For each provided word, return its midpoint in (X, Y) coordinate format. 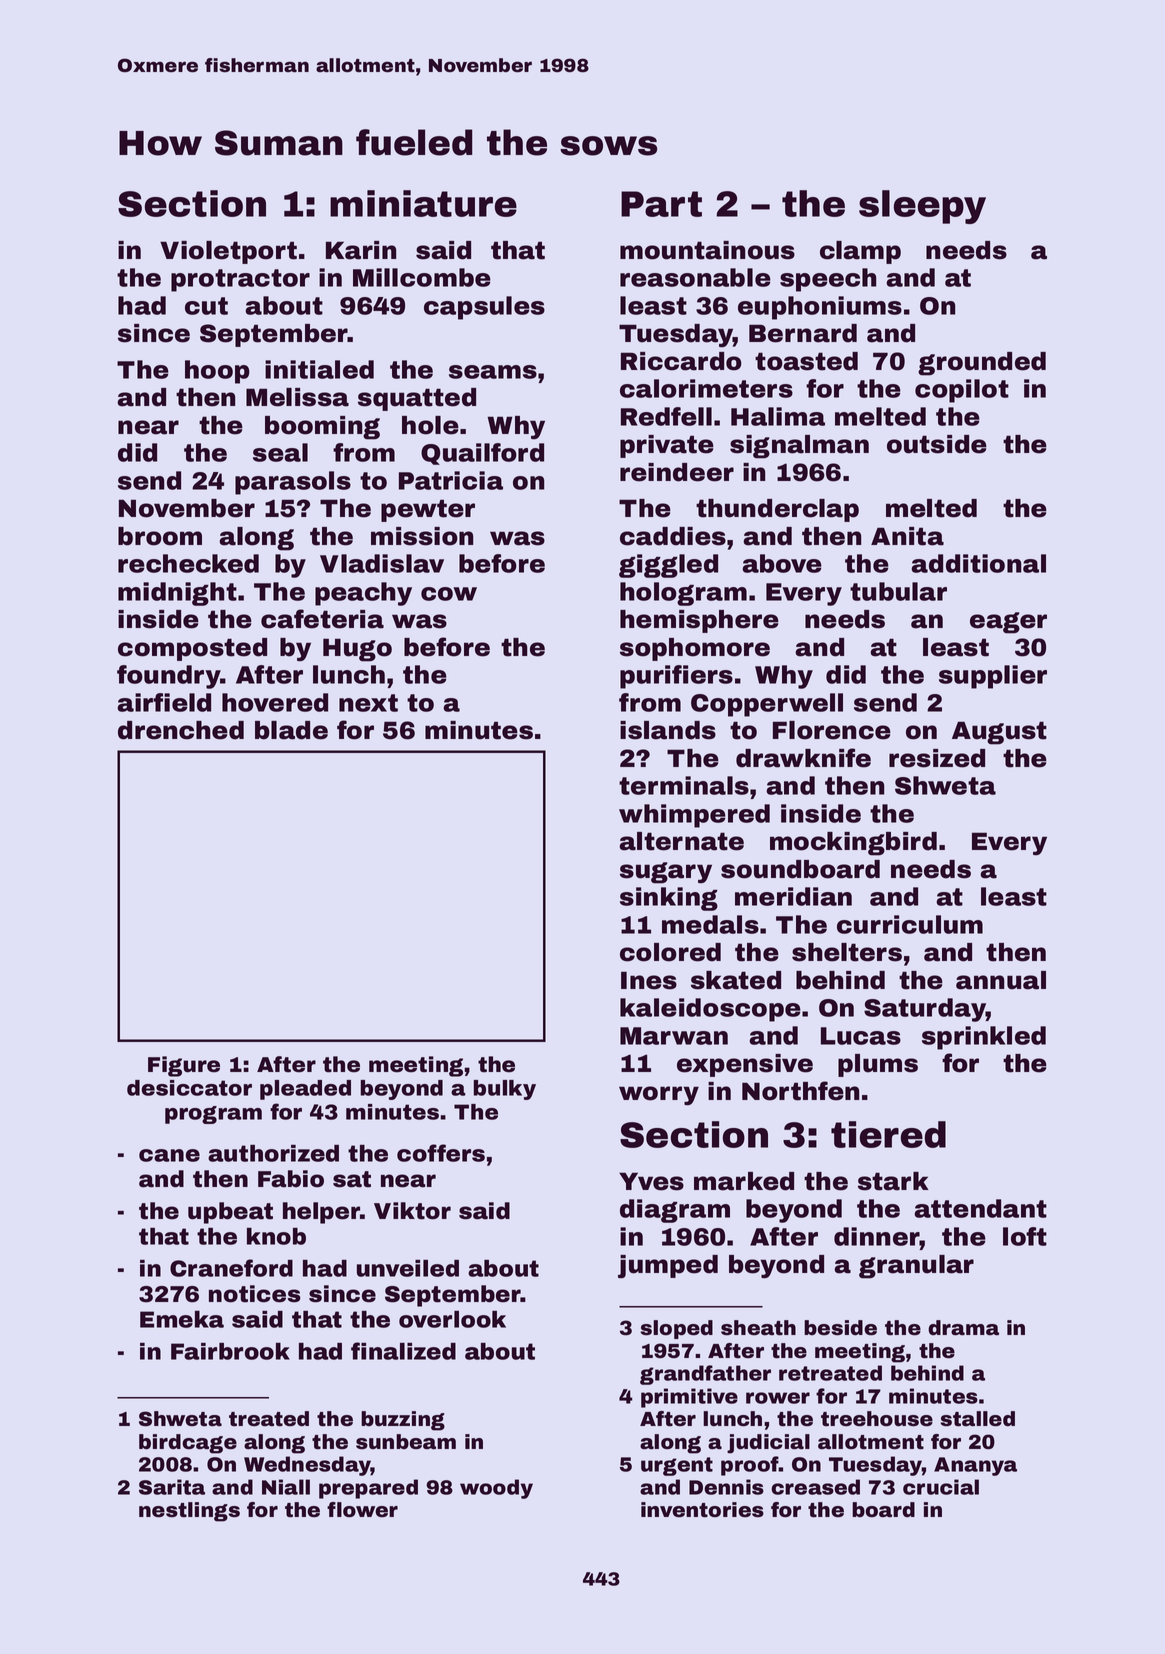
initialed (319, 369)
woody (496, 1489)
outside (937, 444)
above (782, 563)
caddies (673, 536)
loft (1025, 1236)
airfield (164, 702)
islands (668, 730)
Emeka (182, 1319)
